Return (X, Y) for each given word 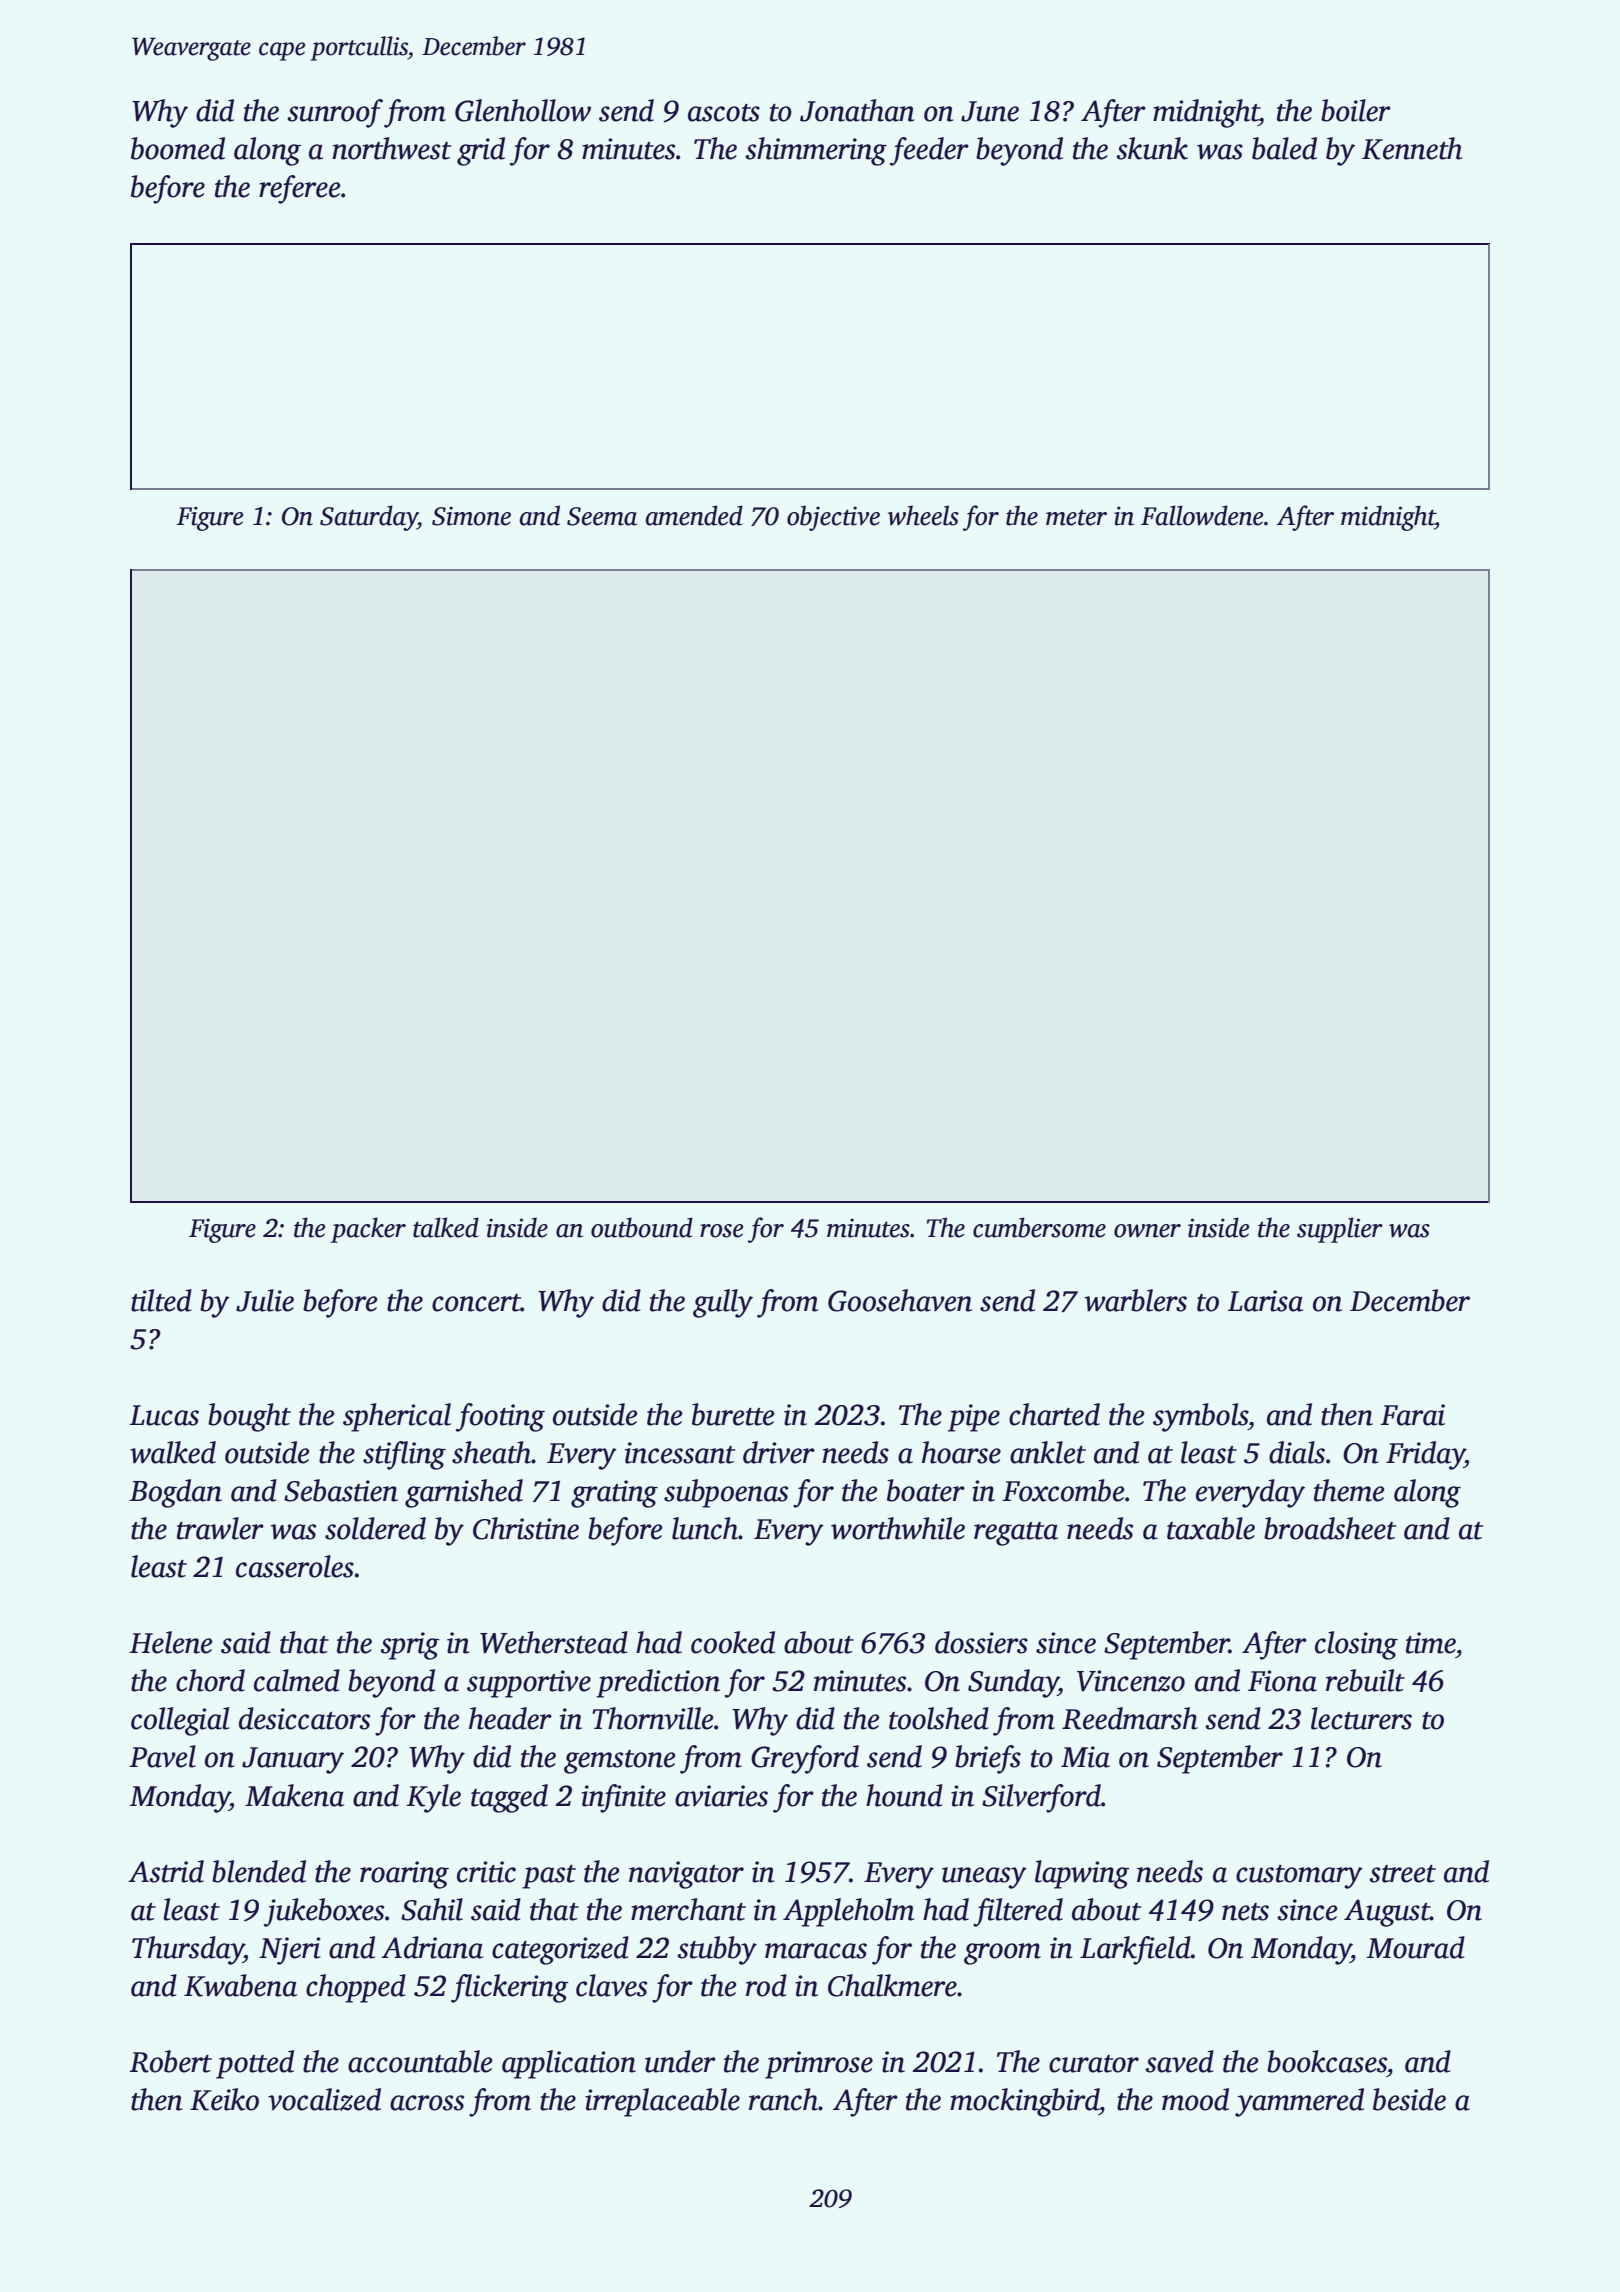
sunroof (335, 113)
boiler (1356, 110)
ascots (724, 113)
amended (694, 515)
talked (446, 1227)
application (569, 2064)
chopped (356, 1988)
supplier (1340, 1230)
